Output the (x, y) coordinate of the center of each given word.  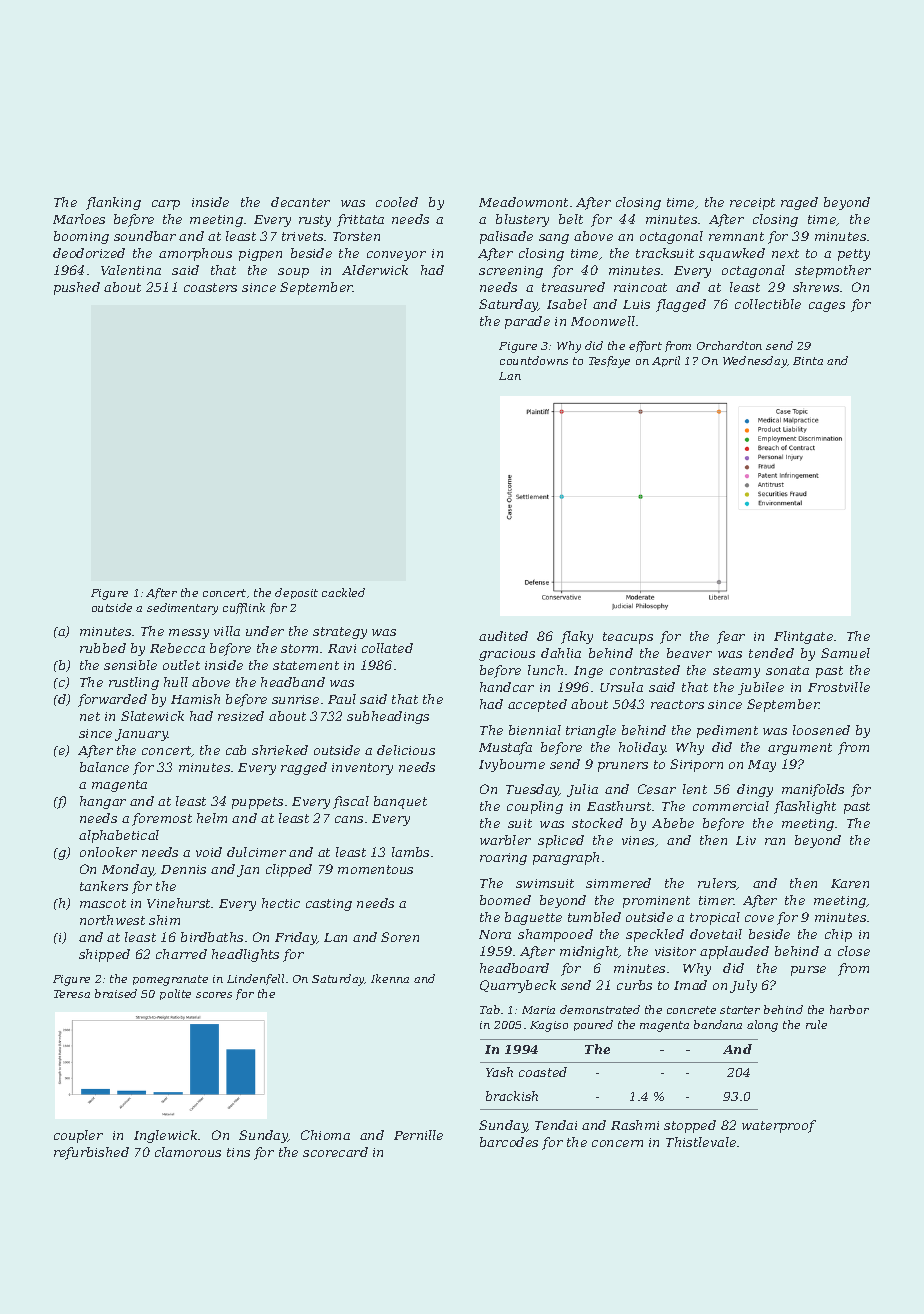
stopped (690, 1126)
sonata (787, 670)
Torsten (356, 236)
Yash (499, 1072)
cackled (343, 592)
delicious (406, 750)
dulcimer (256, 852)
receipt (752, 204)
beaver (689, 653)
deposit (296, 593)
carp (166, 205)
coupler (78, 1136)
